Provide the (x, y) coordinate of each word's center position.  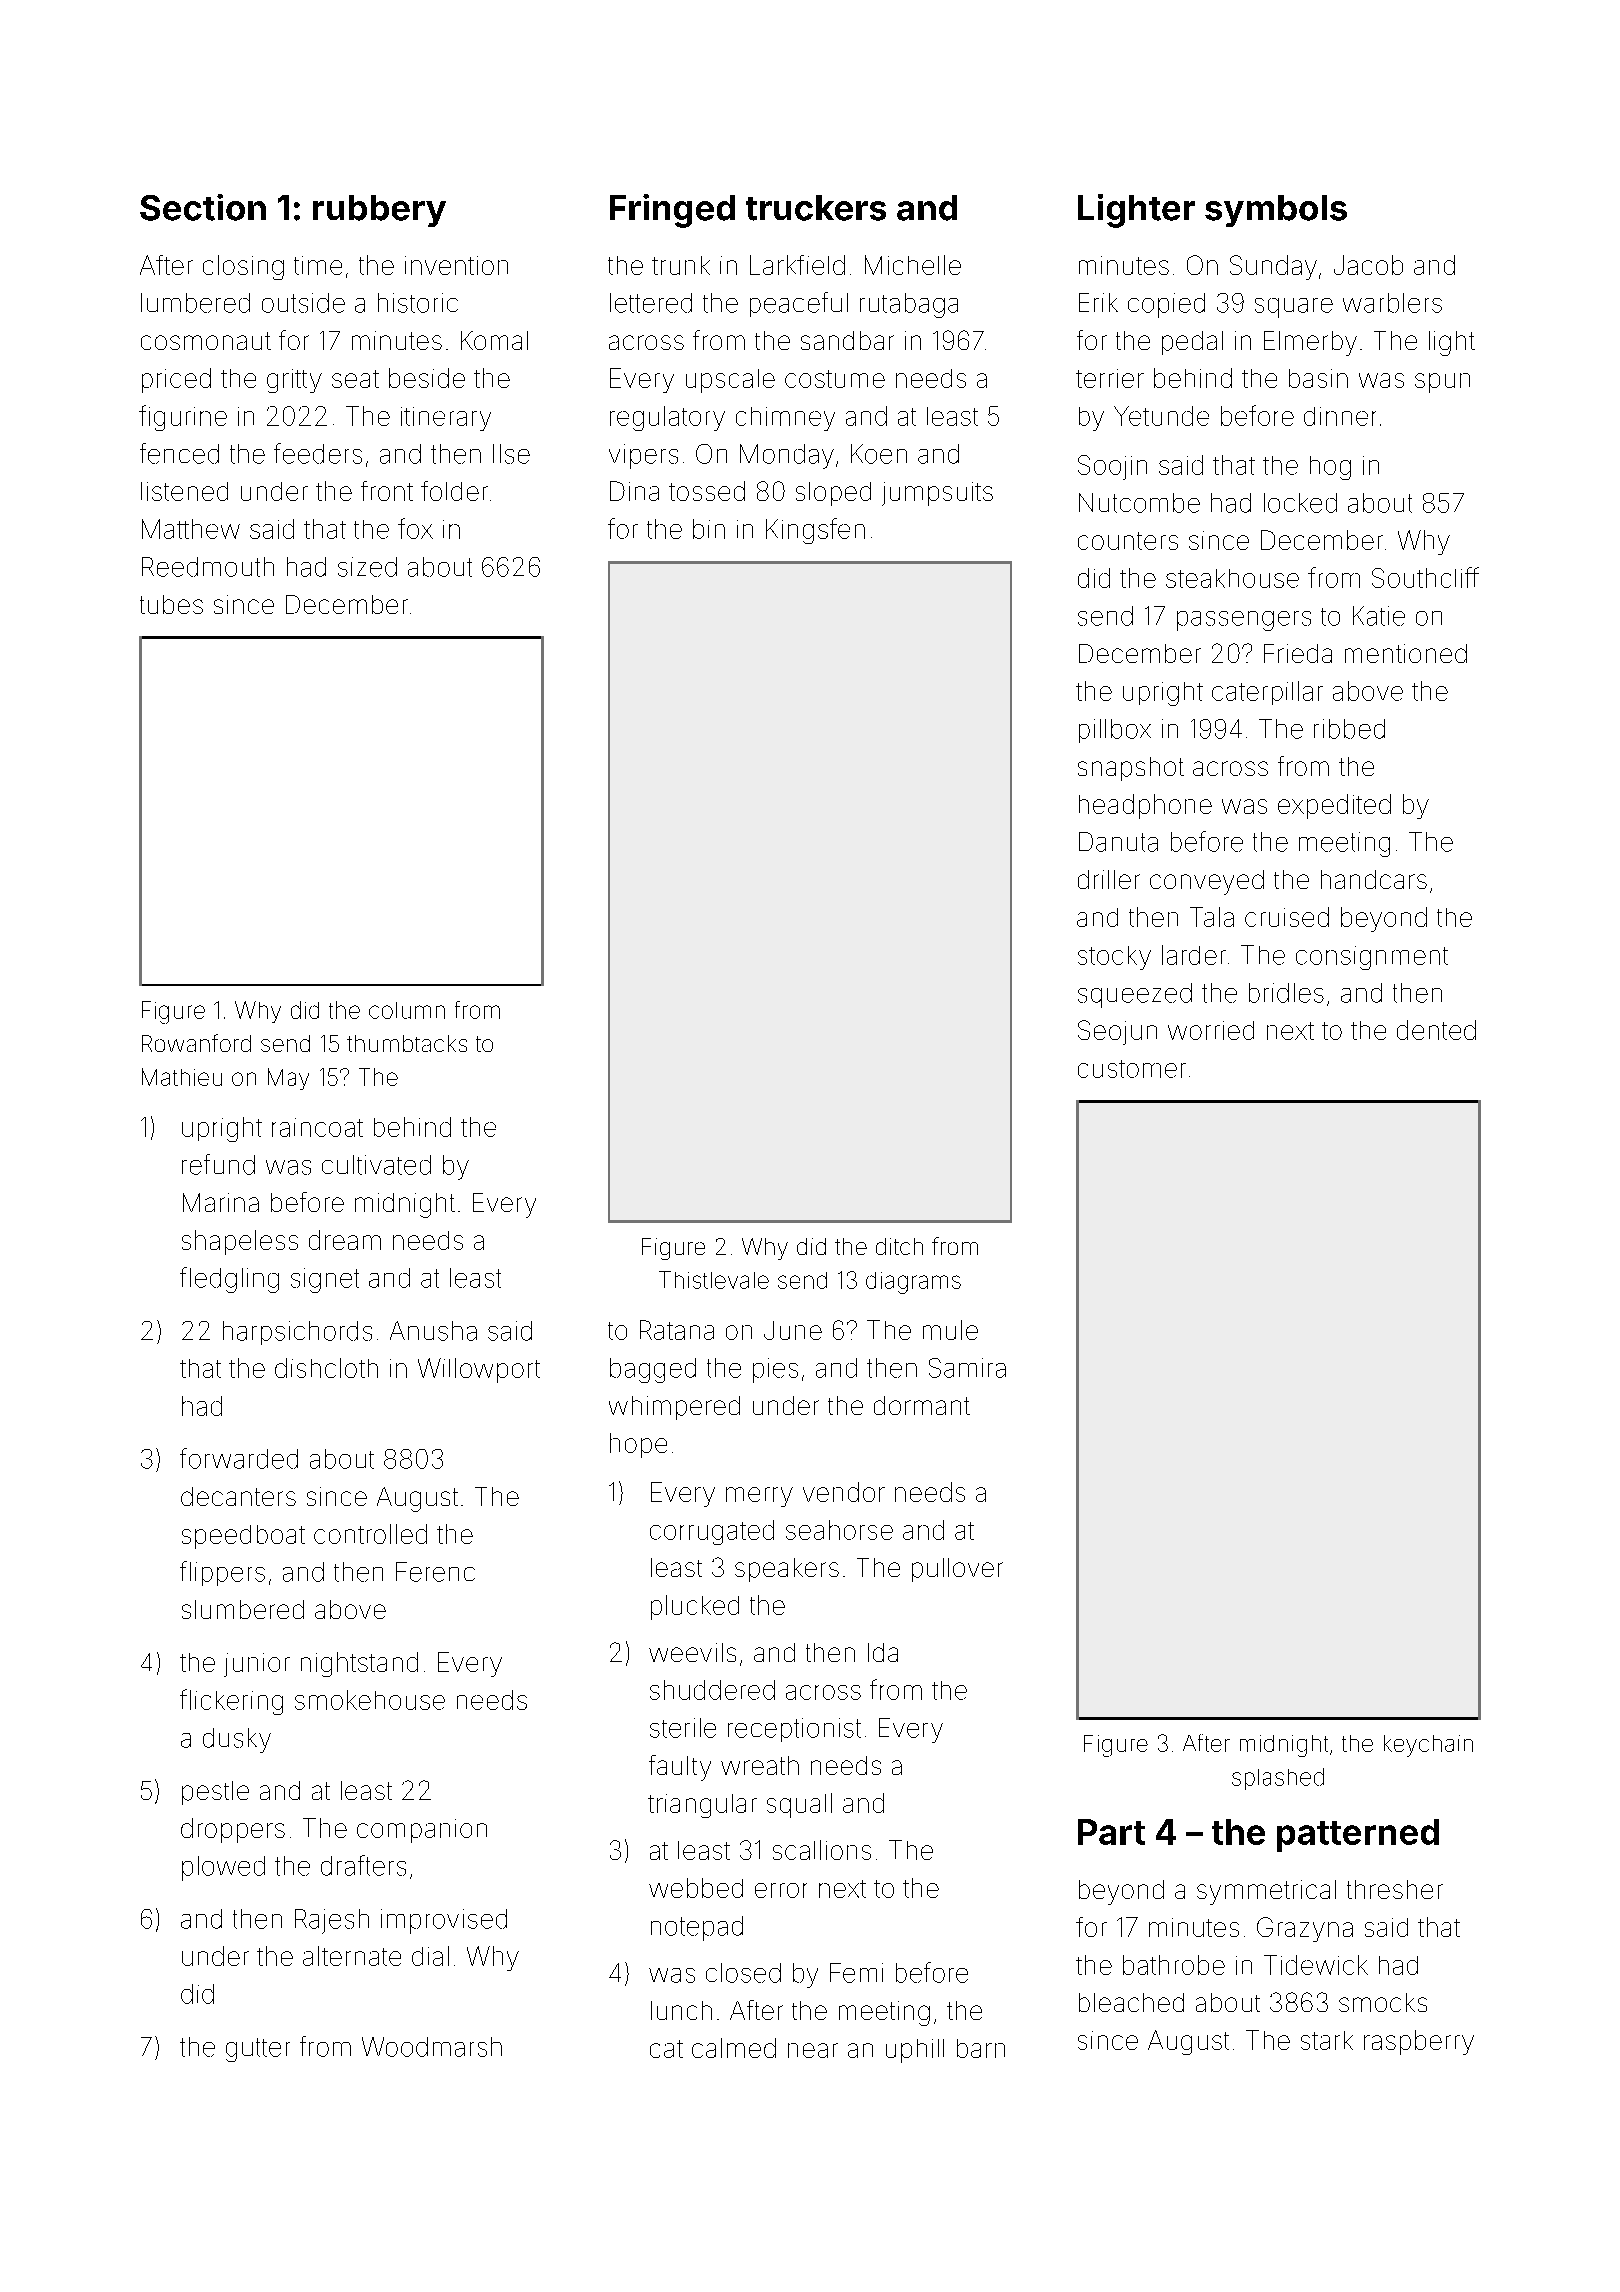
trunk (681, 265)
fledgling (229, 1280)
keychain (1428, 1746)
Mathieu (182, 1077)
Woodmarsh (432, 2047)
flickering (231, 1702)
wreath (760, 1765)
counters (1128, 541)
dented (1436, 1030)
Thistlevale (714, 1280)
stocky (1114, 958)
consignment (1372, 958)
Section (203, 207)
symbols (1276, 211)
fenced (179, 453)
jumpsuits (937, 494)
